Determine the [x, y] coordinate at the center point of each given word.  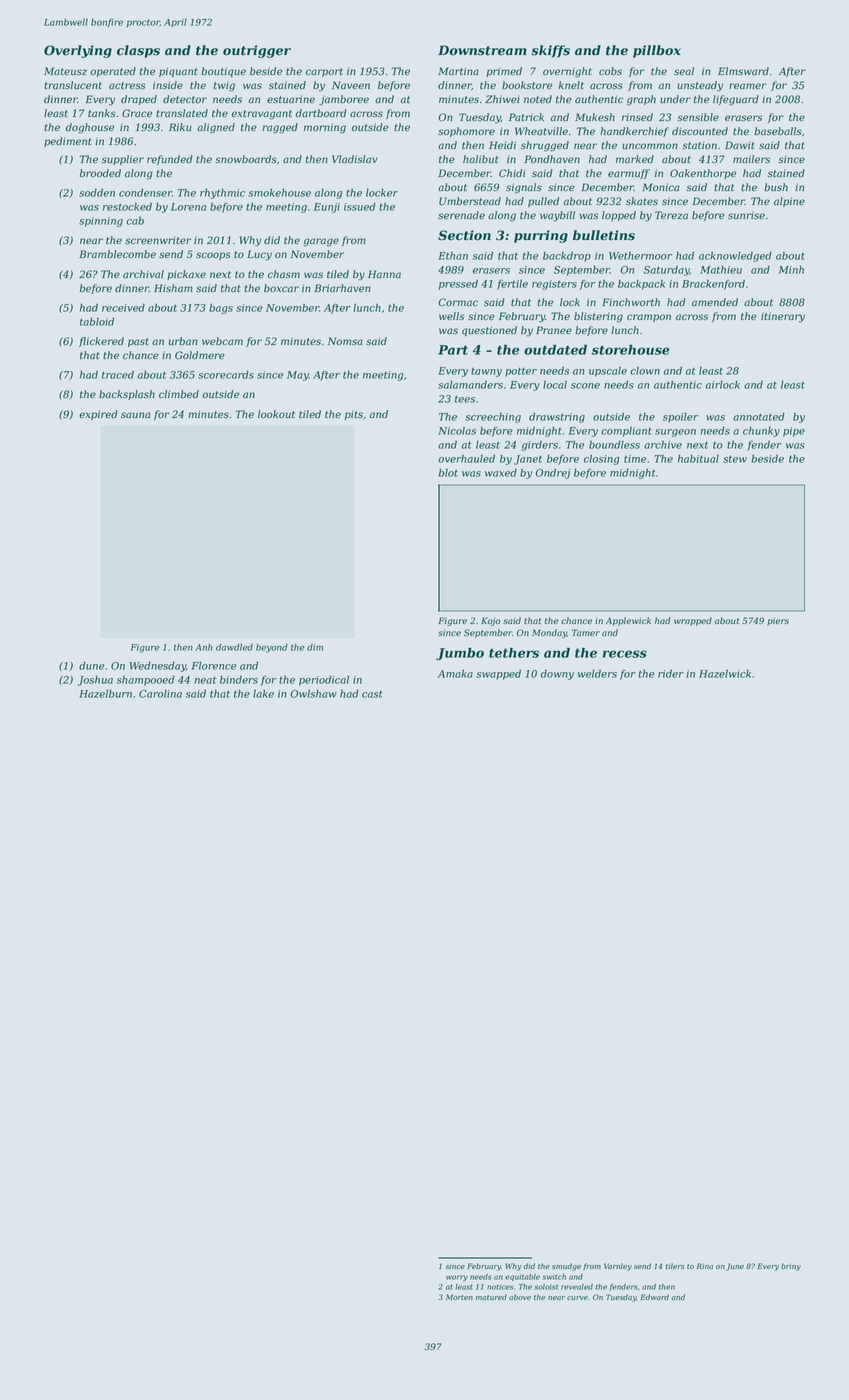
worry [457, 1278]
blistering [598, 317]
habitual [698, 459]
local [555, 385]
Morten [459, 1297]
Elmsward [743, 71]
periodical [324, 681]
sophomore [466, 132]
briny [791, 1267]
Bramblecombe [117, 254]
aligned [216, 128]
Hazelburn [105, 694]
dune [91, 666]
